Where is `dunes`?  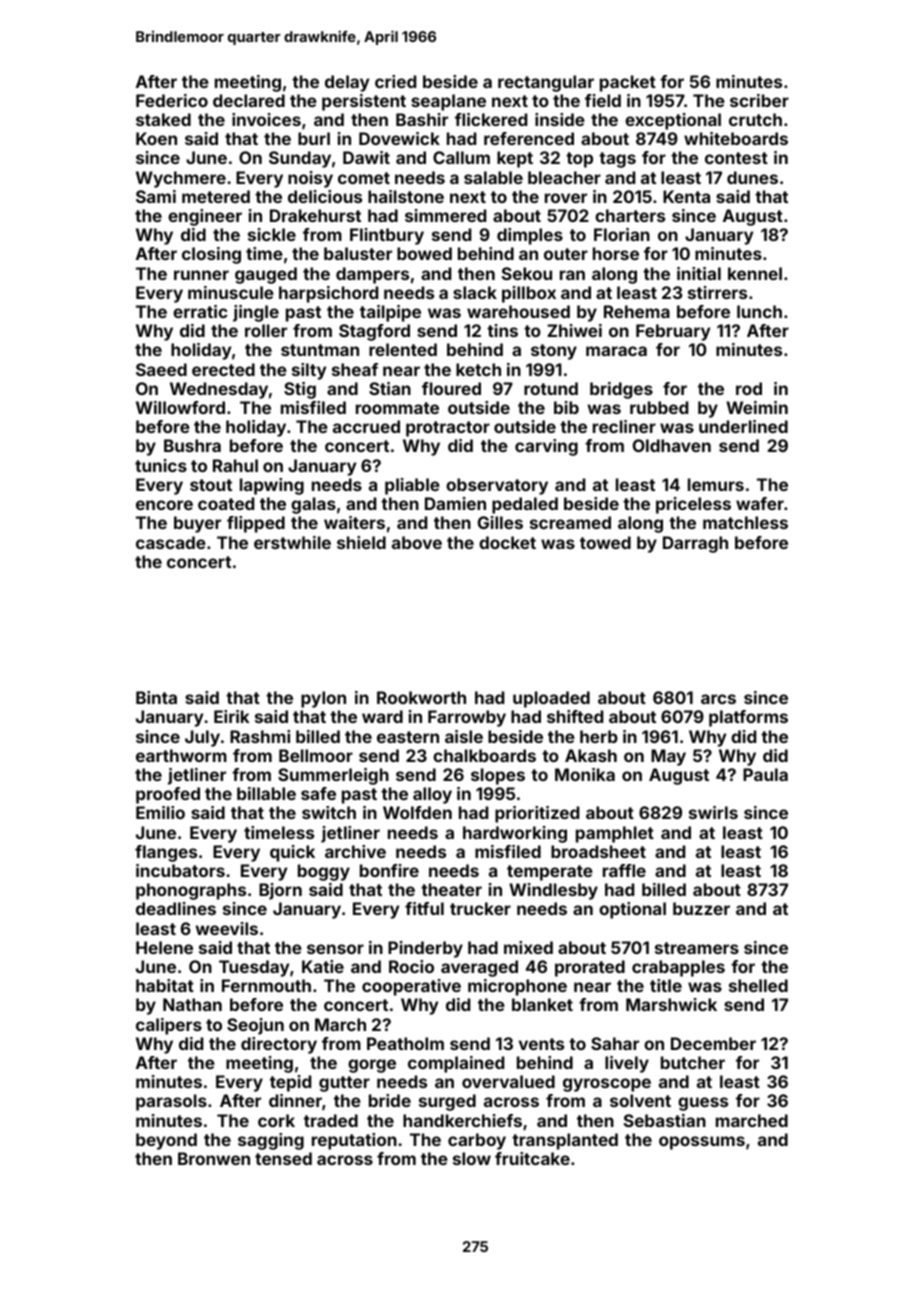
dunes is located at coordinates (752, 177).
